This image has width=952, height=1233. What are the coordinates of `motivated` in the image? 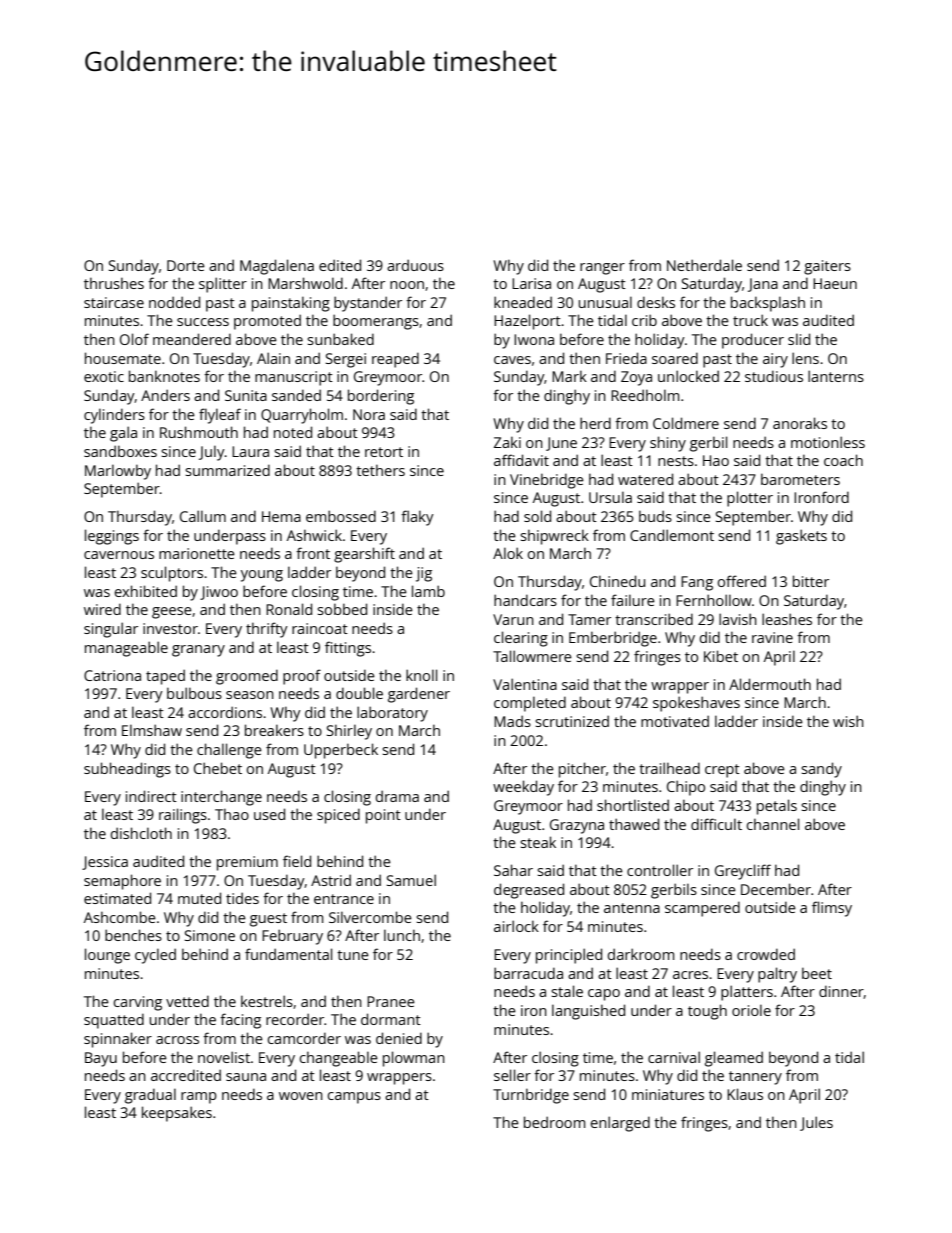 It's located at (675, 721).
